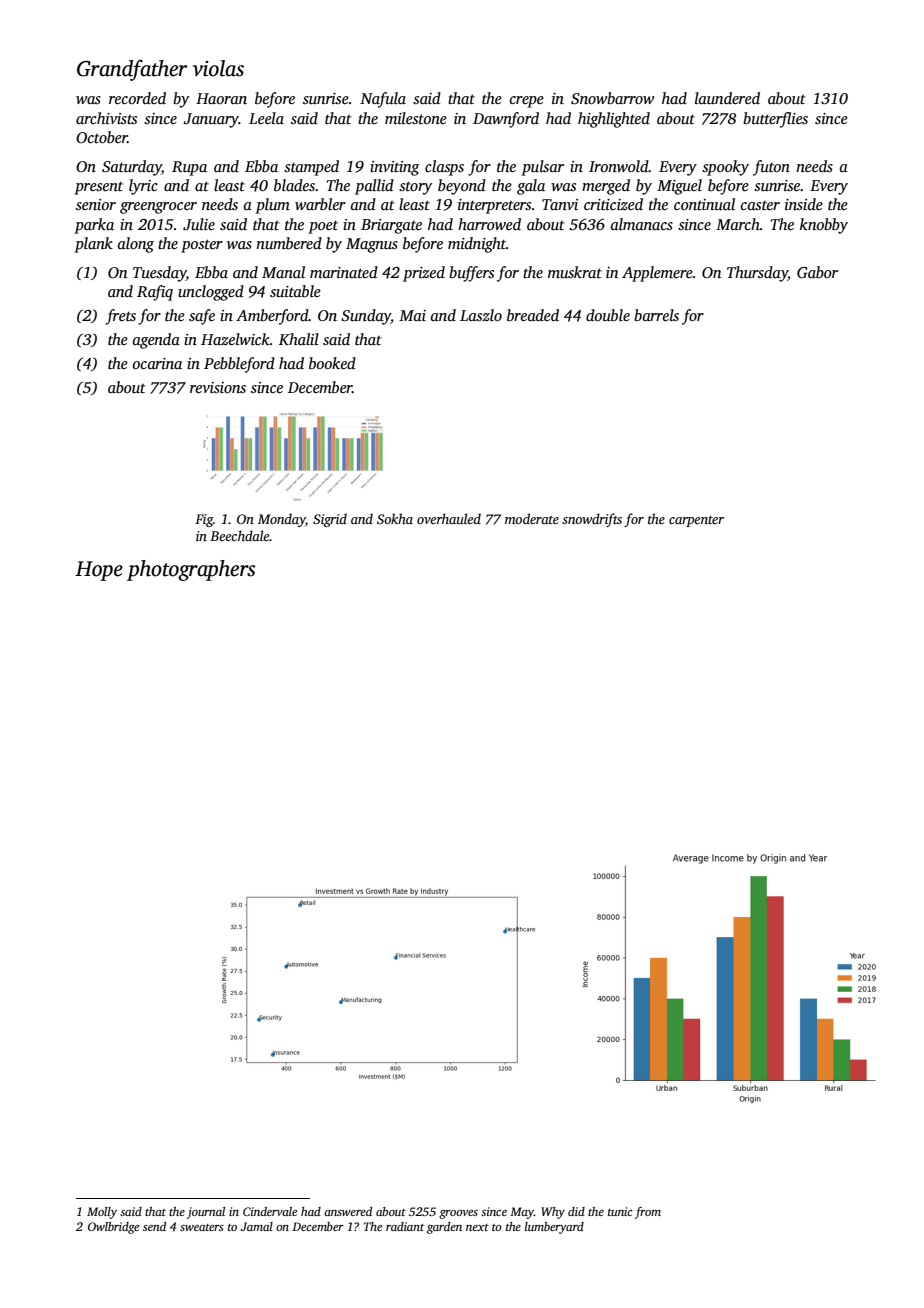  What do you see at coordinates (218, 388) in the screenshot?
I see `revisions` at bounding box center [218, 388].
